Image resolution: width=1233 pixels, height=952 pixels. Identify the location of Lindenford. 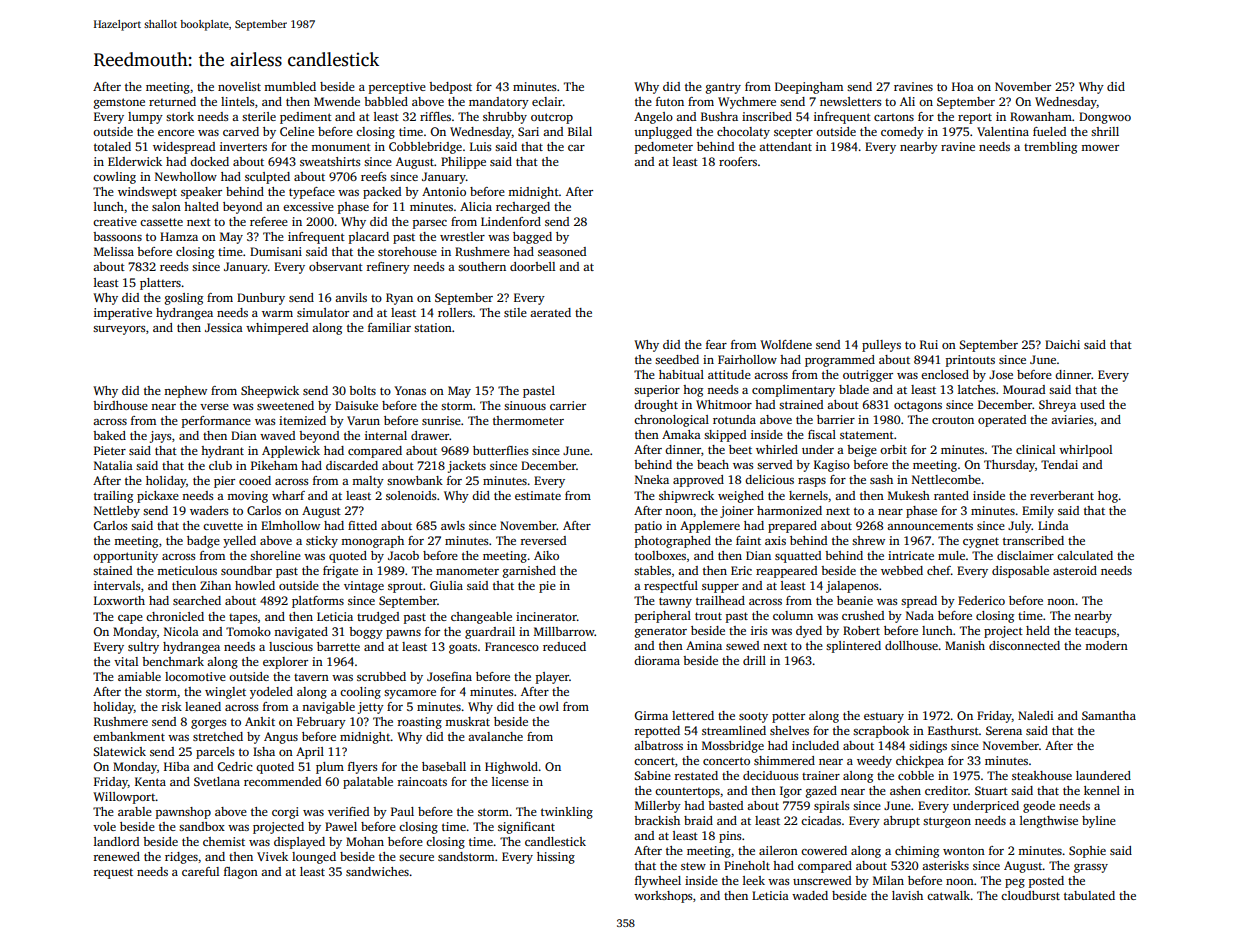
(511, 221).
